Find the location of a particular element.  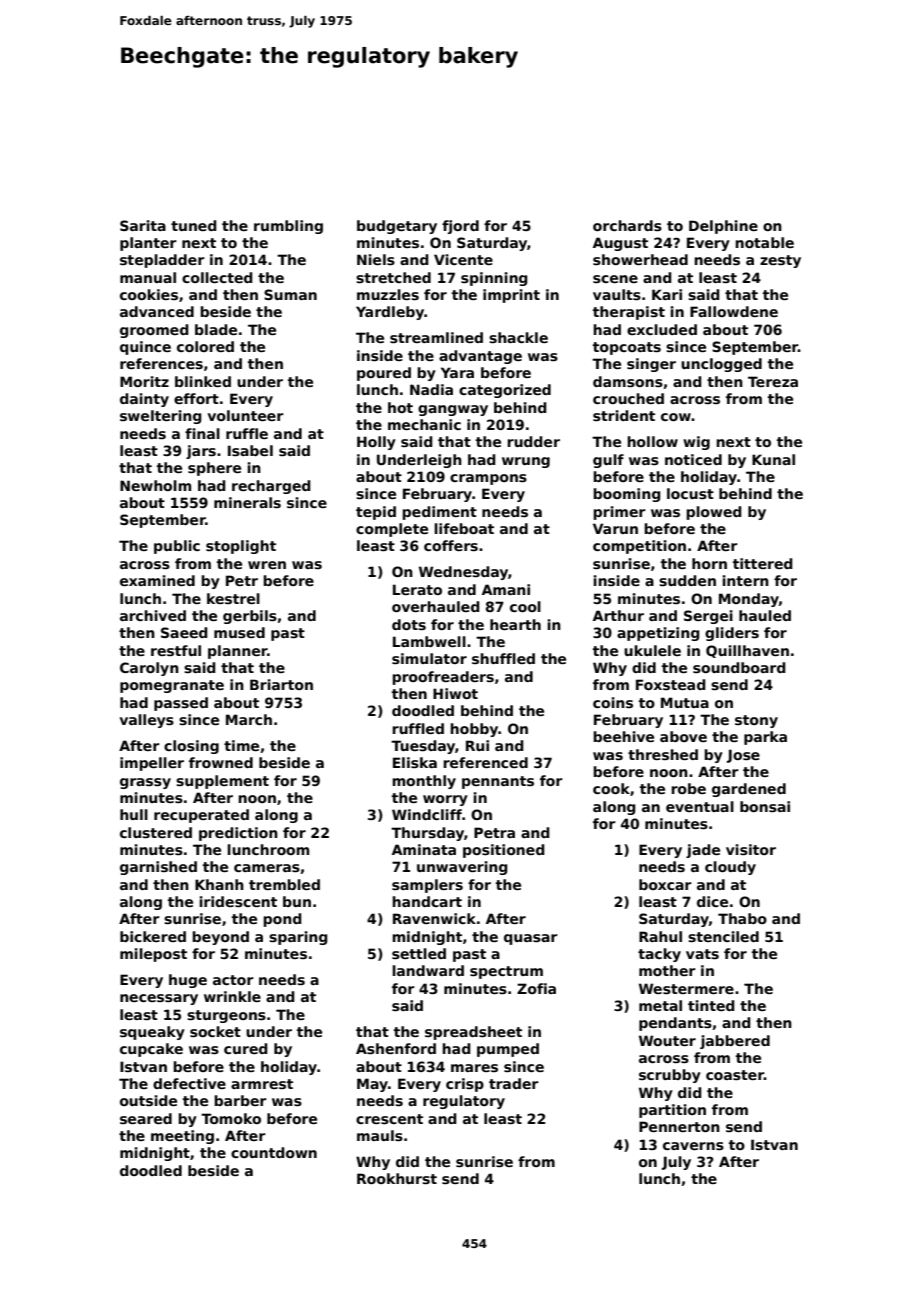

shackle is located at coordinates (518, 337).
